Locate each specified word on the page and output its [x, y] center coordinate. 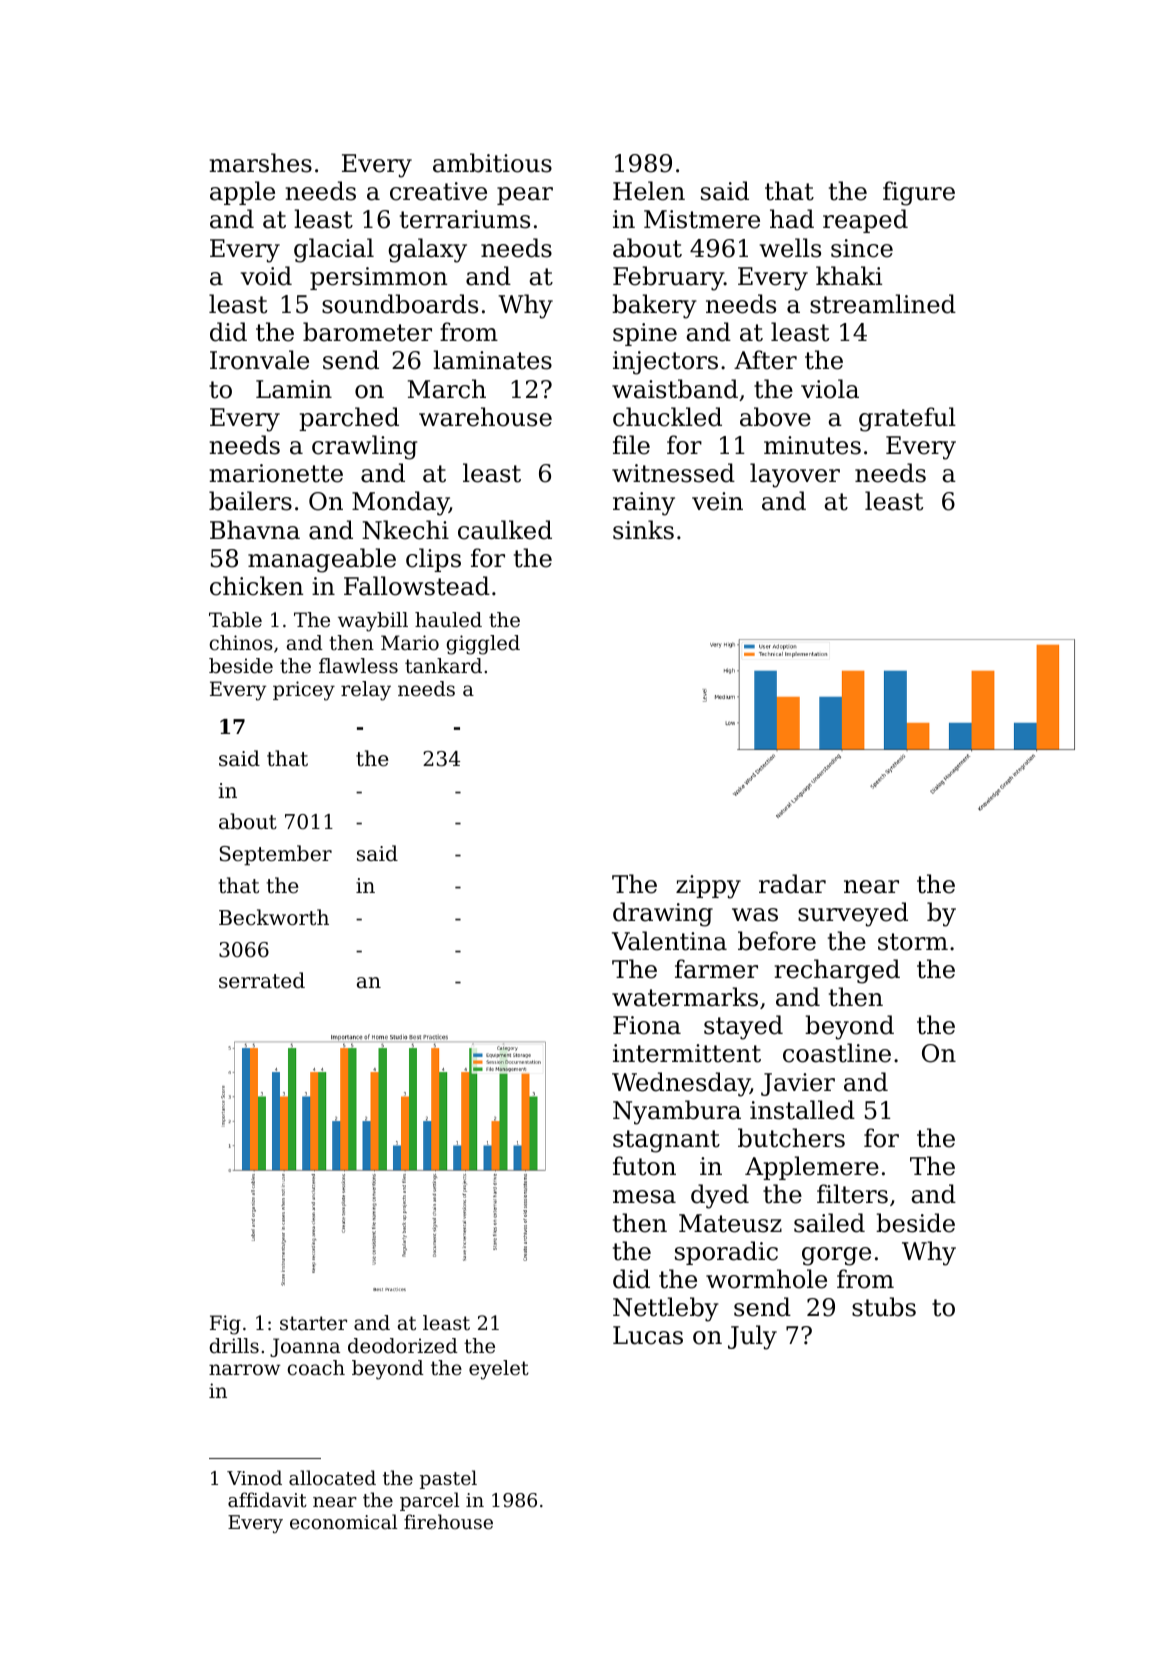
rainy [644, 504]
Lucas [648, 1335]
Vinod [254, 1477]
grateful [907, 419]
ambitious [492, 163]
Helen [649, 191]
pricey [304, 691]
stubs [884, 1307]
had [792, 219]
